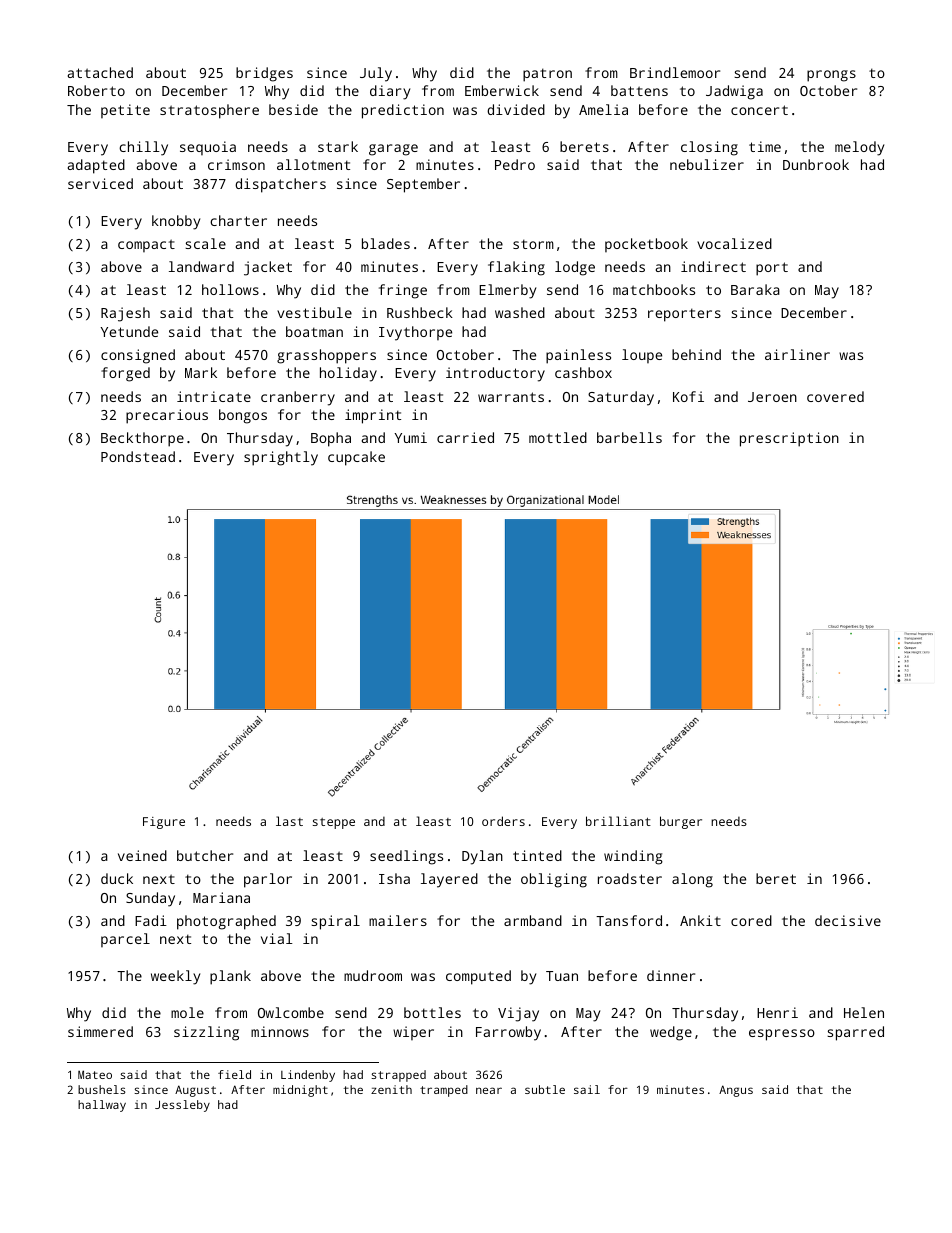 This page has width=952, height=1233. I want to click on burger, so click(681, 822).
